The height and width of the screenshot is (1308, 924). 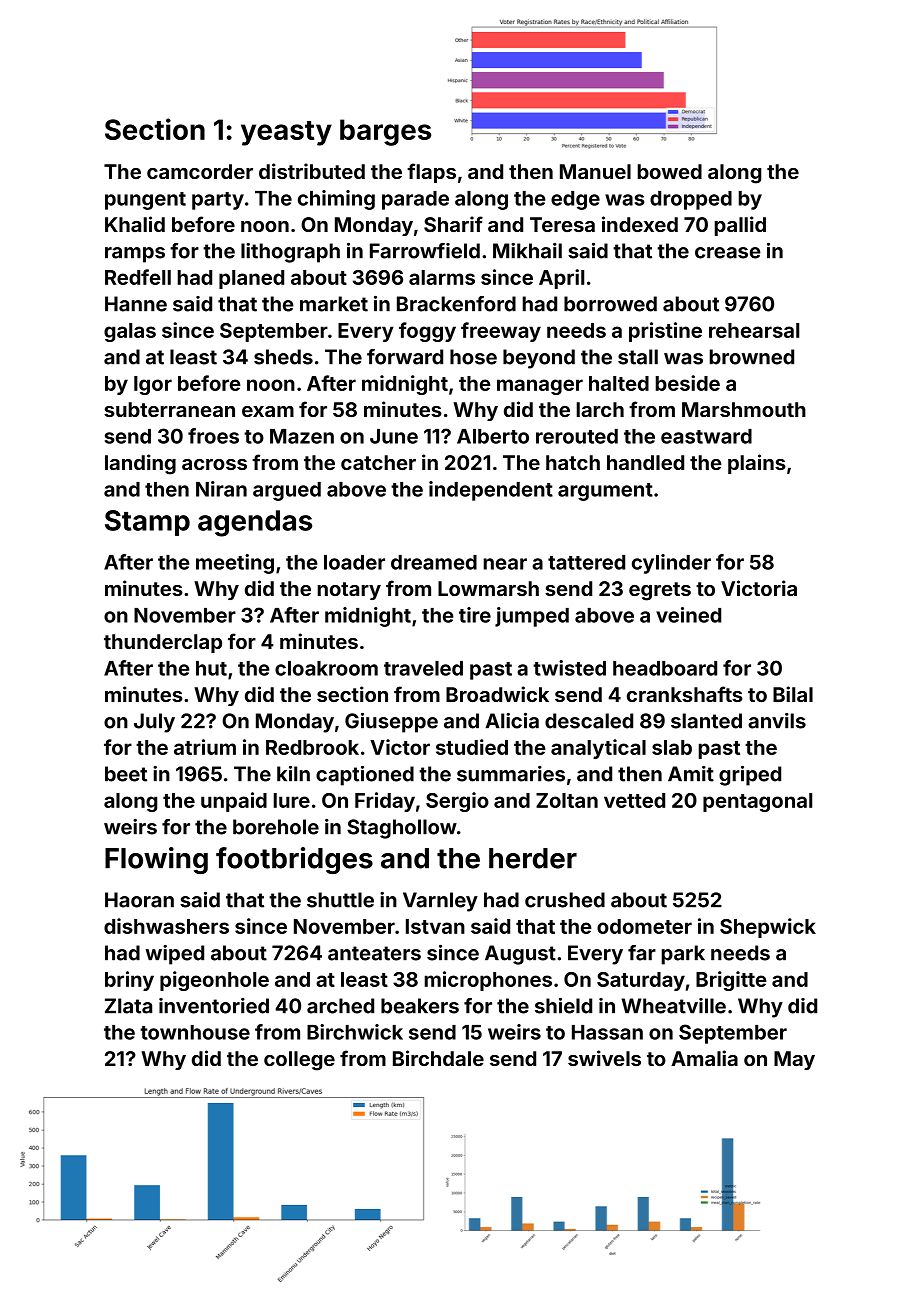 I want to click on flaps, so click(x=431, y=173).
